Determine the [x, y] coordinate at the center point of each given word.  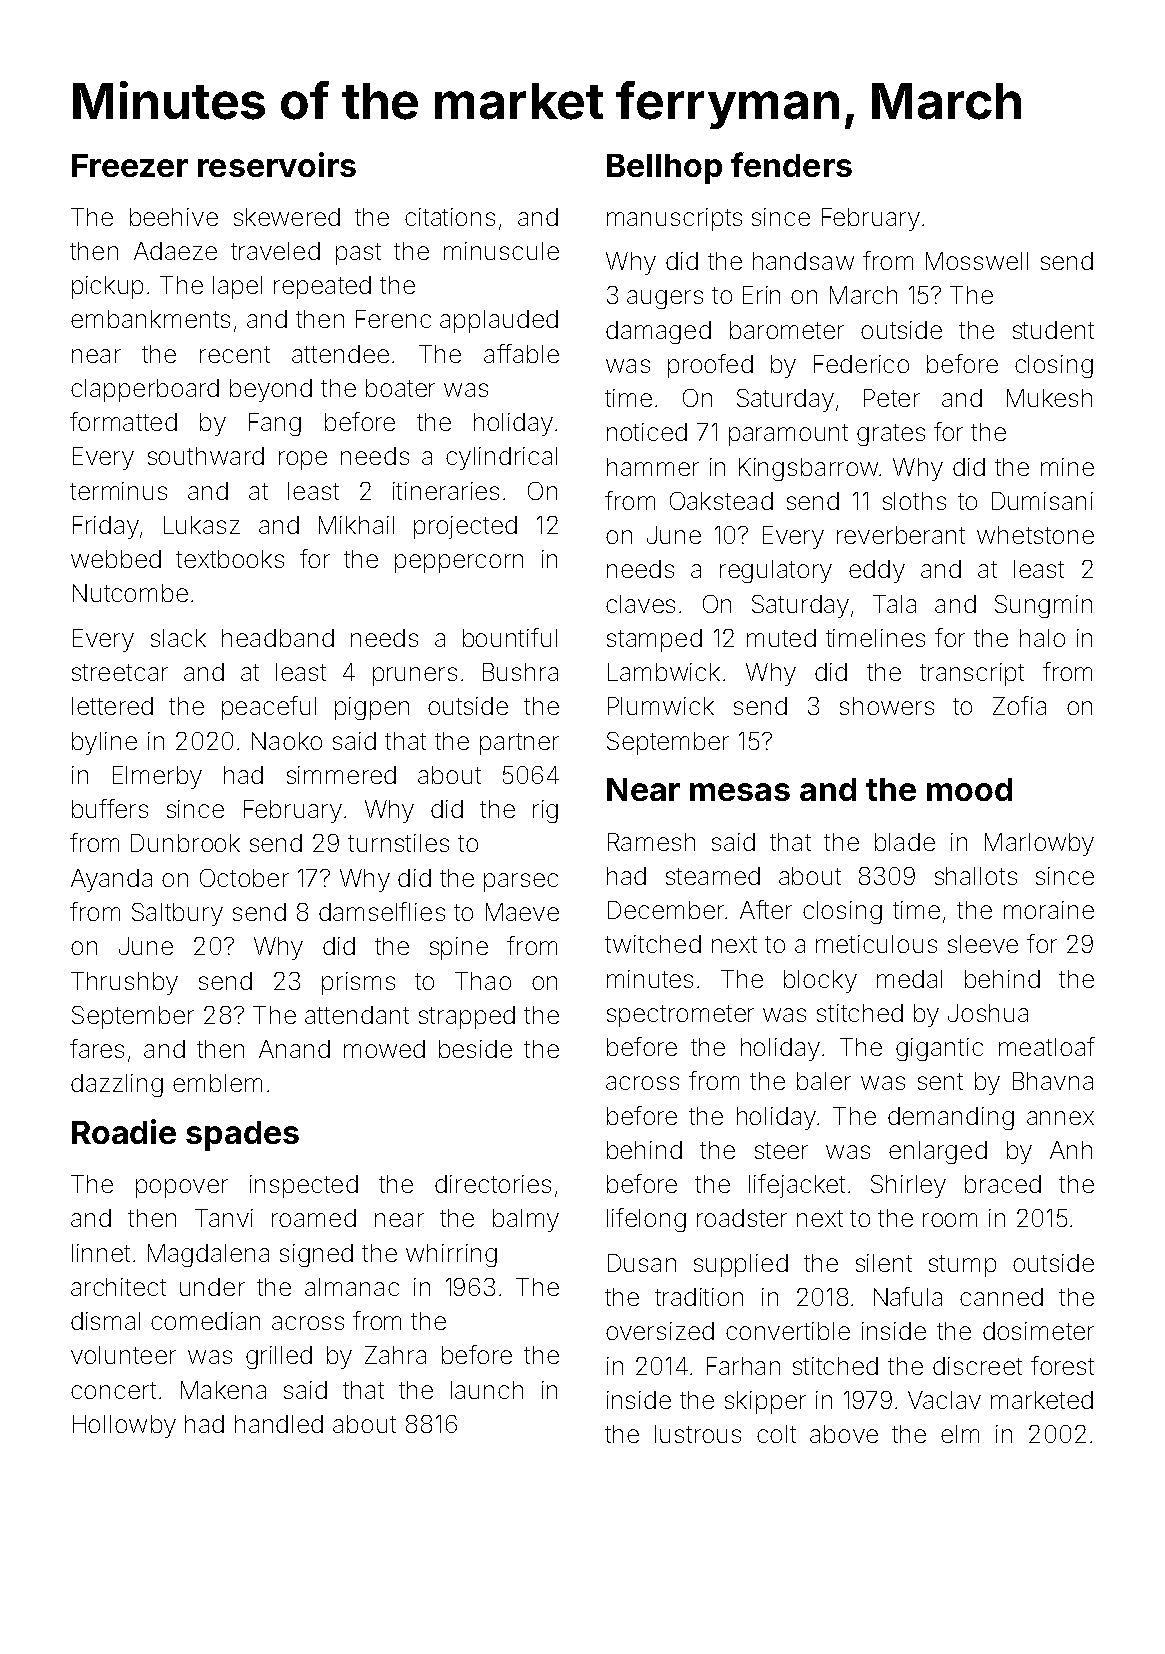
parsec [521, 882]
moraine [1049, 910]
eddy [877, 571]
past [358, 254]
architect [118, 1287]
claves [640, 604]
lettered [112, 706]
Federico [861, 364]
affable [521, 353]
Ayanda [111, 880]
